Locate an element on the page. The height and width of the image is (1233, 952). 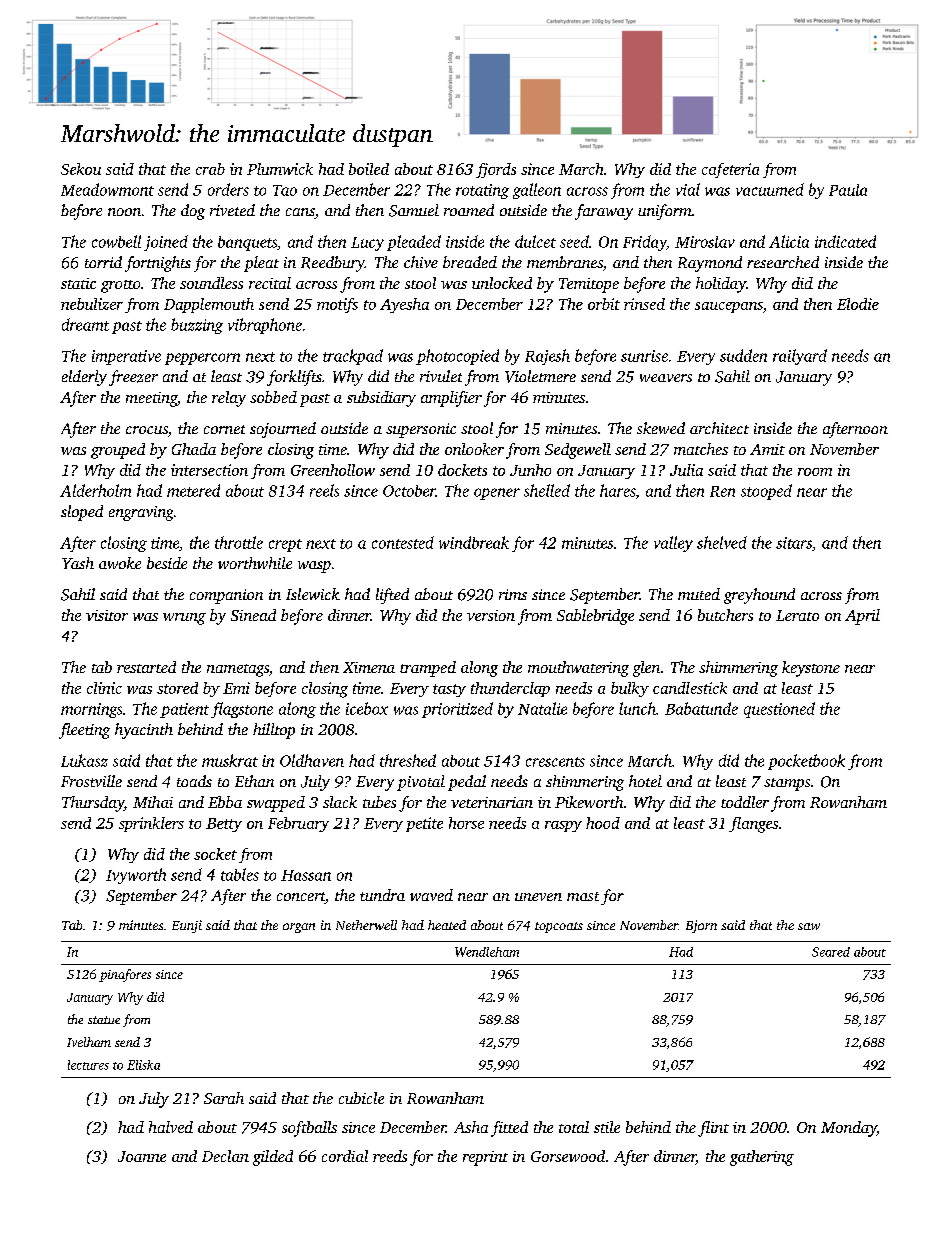
onlooker is located at coordinates (474, 449).
